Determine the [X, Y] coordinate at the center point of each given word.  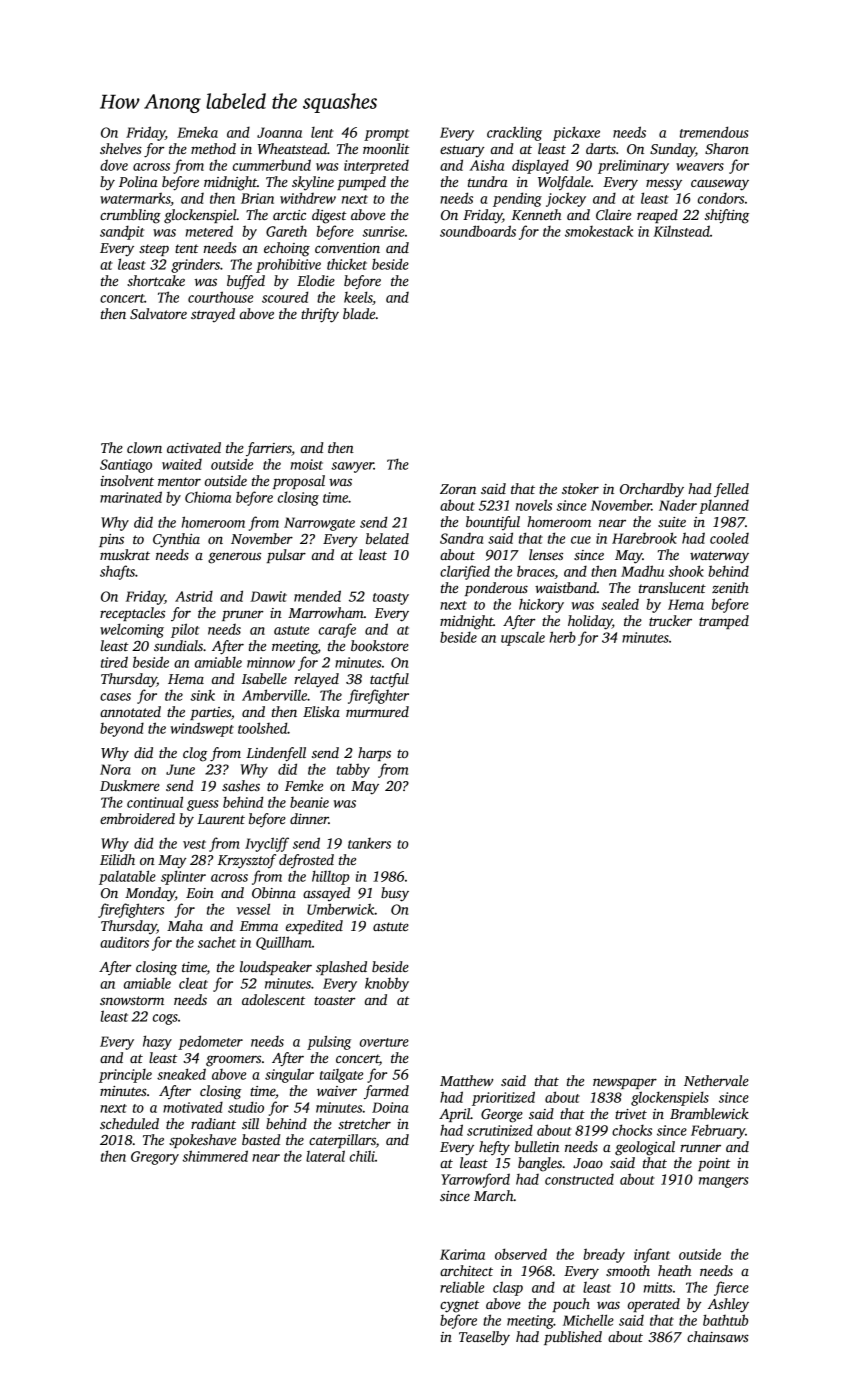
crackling [514, 133]
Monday [150, 894]
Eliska [321, 711]
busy [395, 894]
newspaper [625, 1083]
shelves [121, 148]
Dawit [268, 596]
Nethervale [716, 1080]
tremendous [714, 132]
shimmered [215, 1156]
